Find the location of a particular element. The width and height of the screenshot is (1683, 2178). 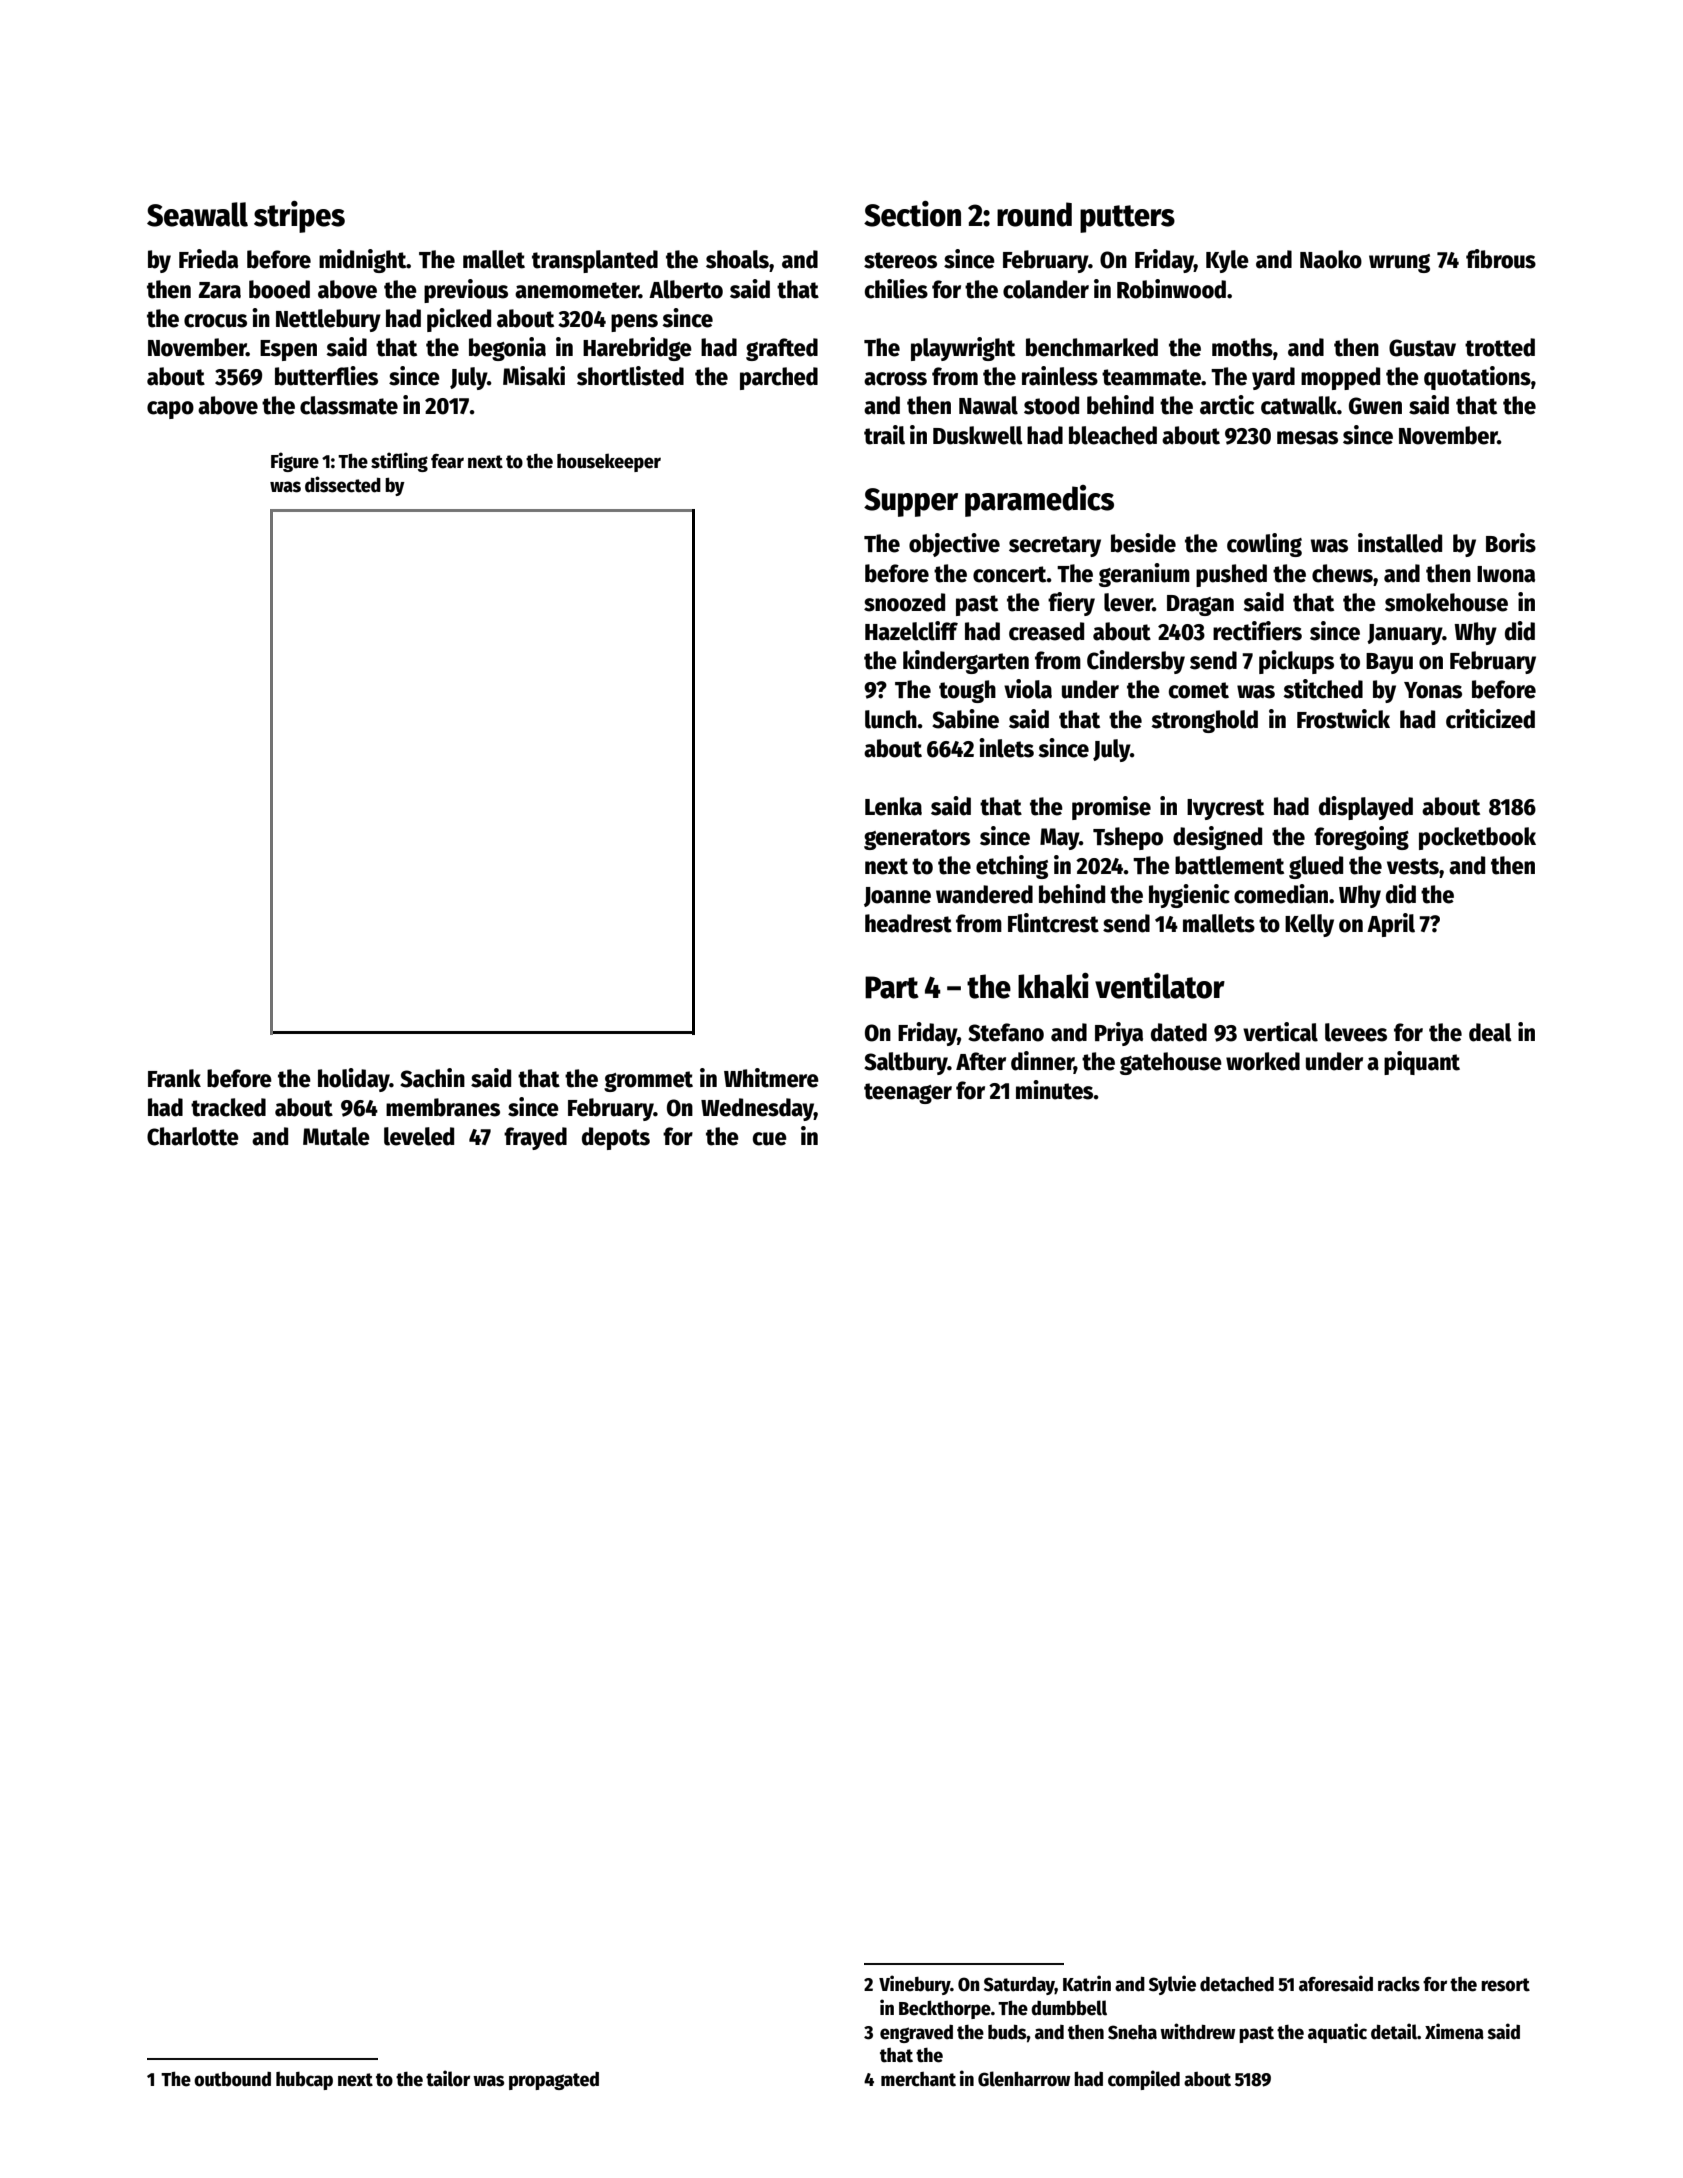

vertical is located at coordinates (1280, 1032).
